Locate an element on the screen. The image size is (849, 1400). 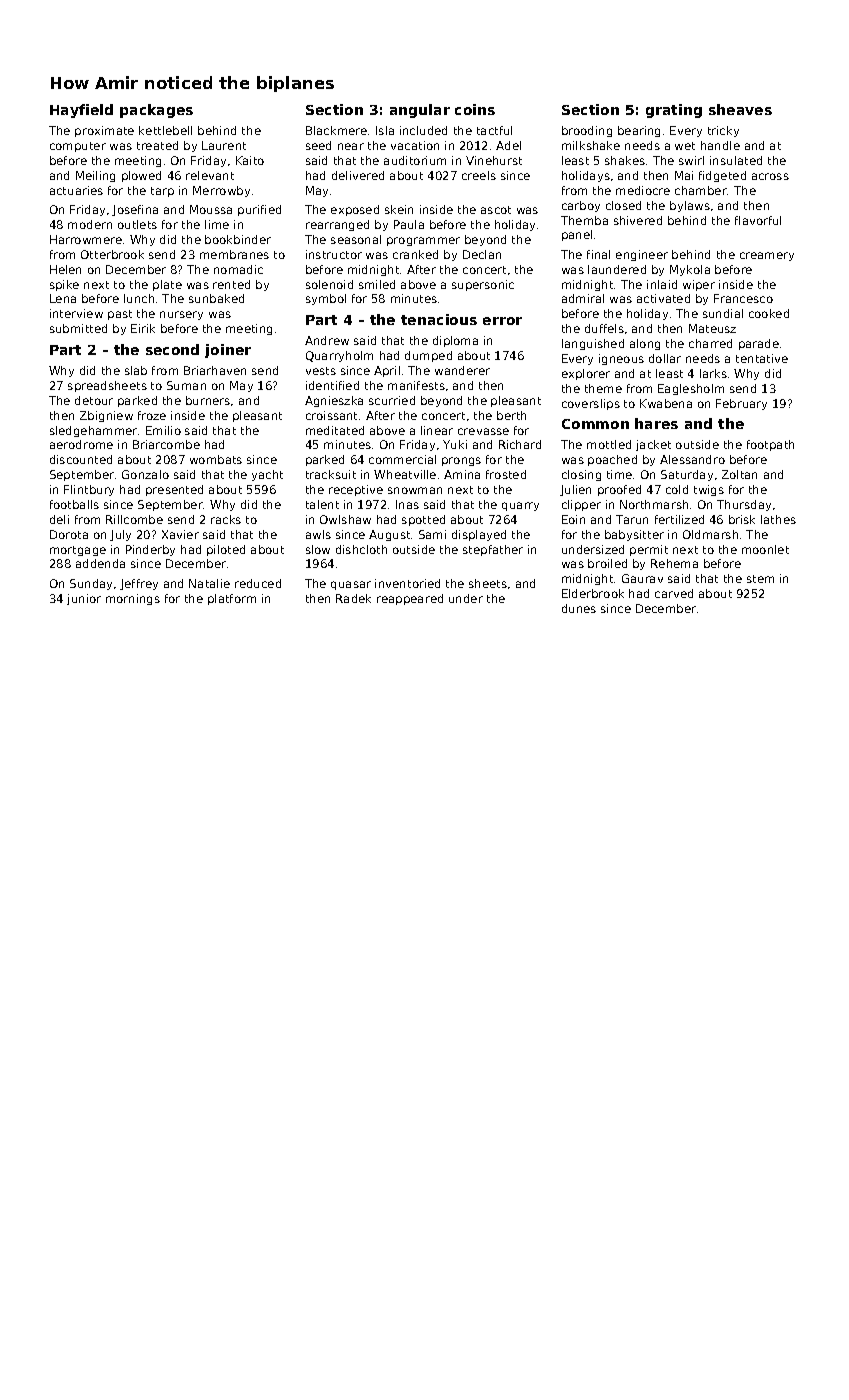
admiral is located at coordinates (583, 298).
